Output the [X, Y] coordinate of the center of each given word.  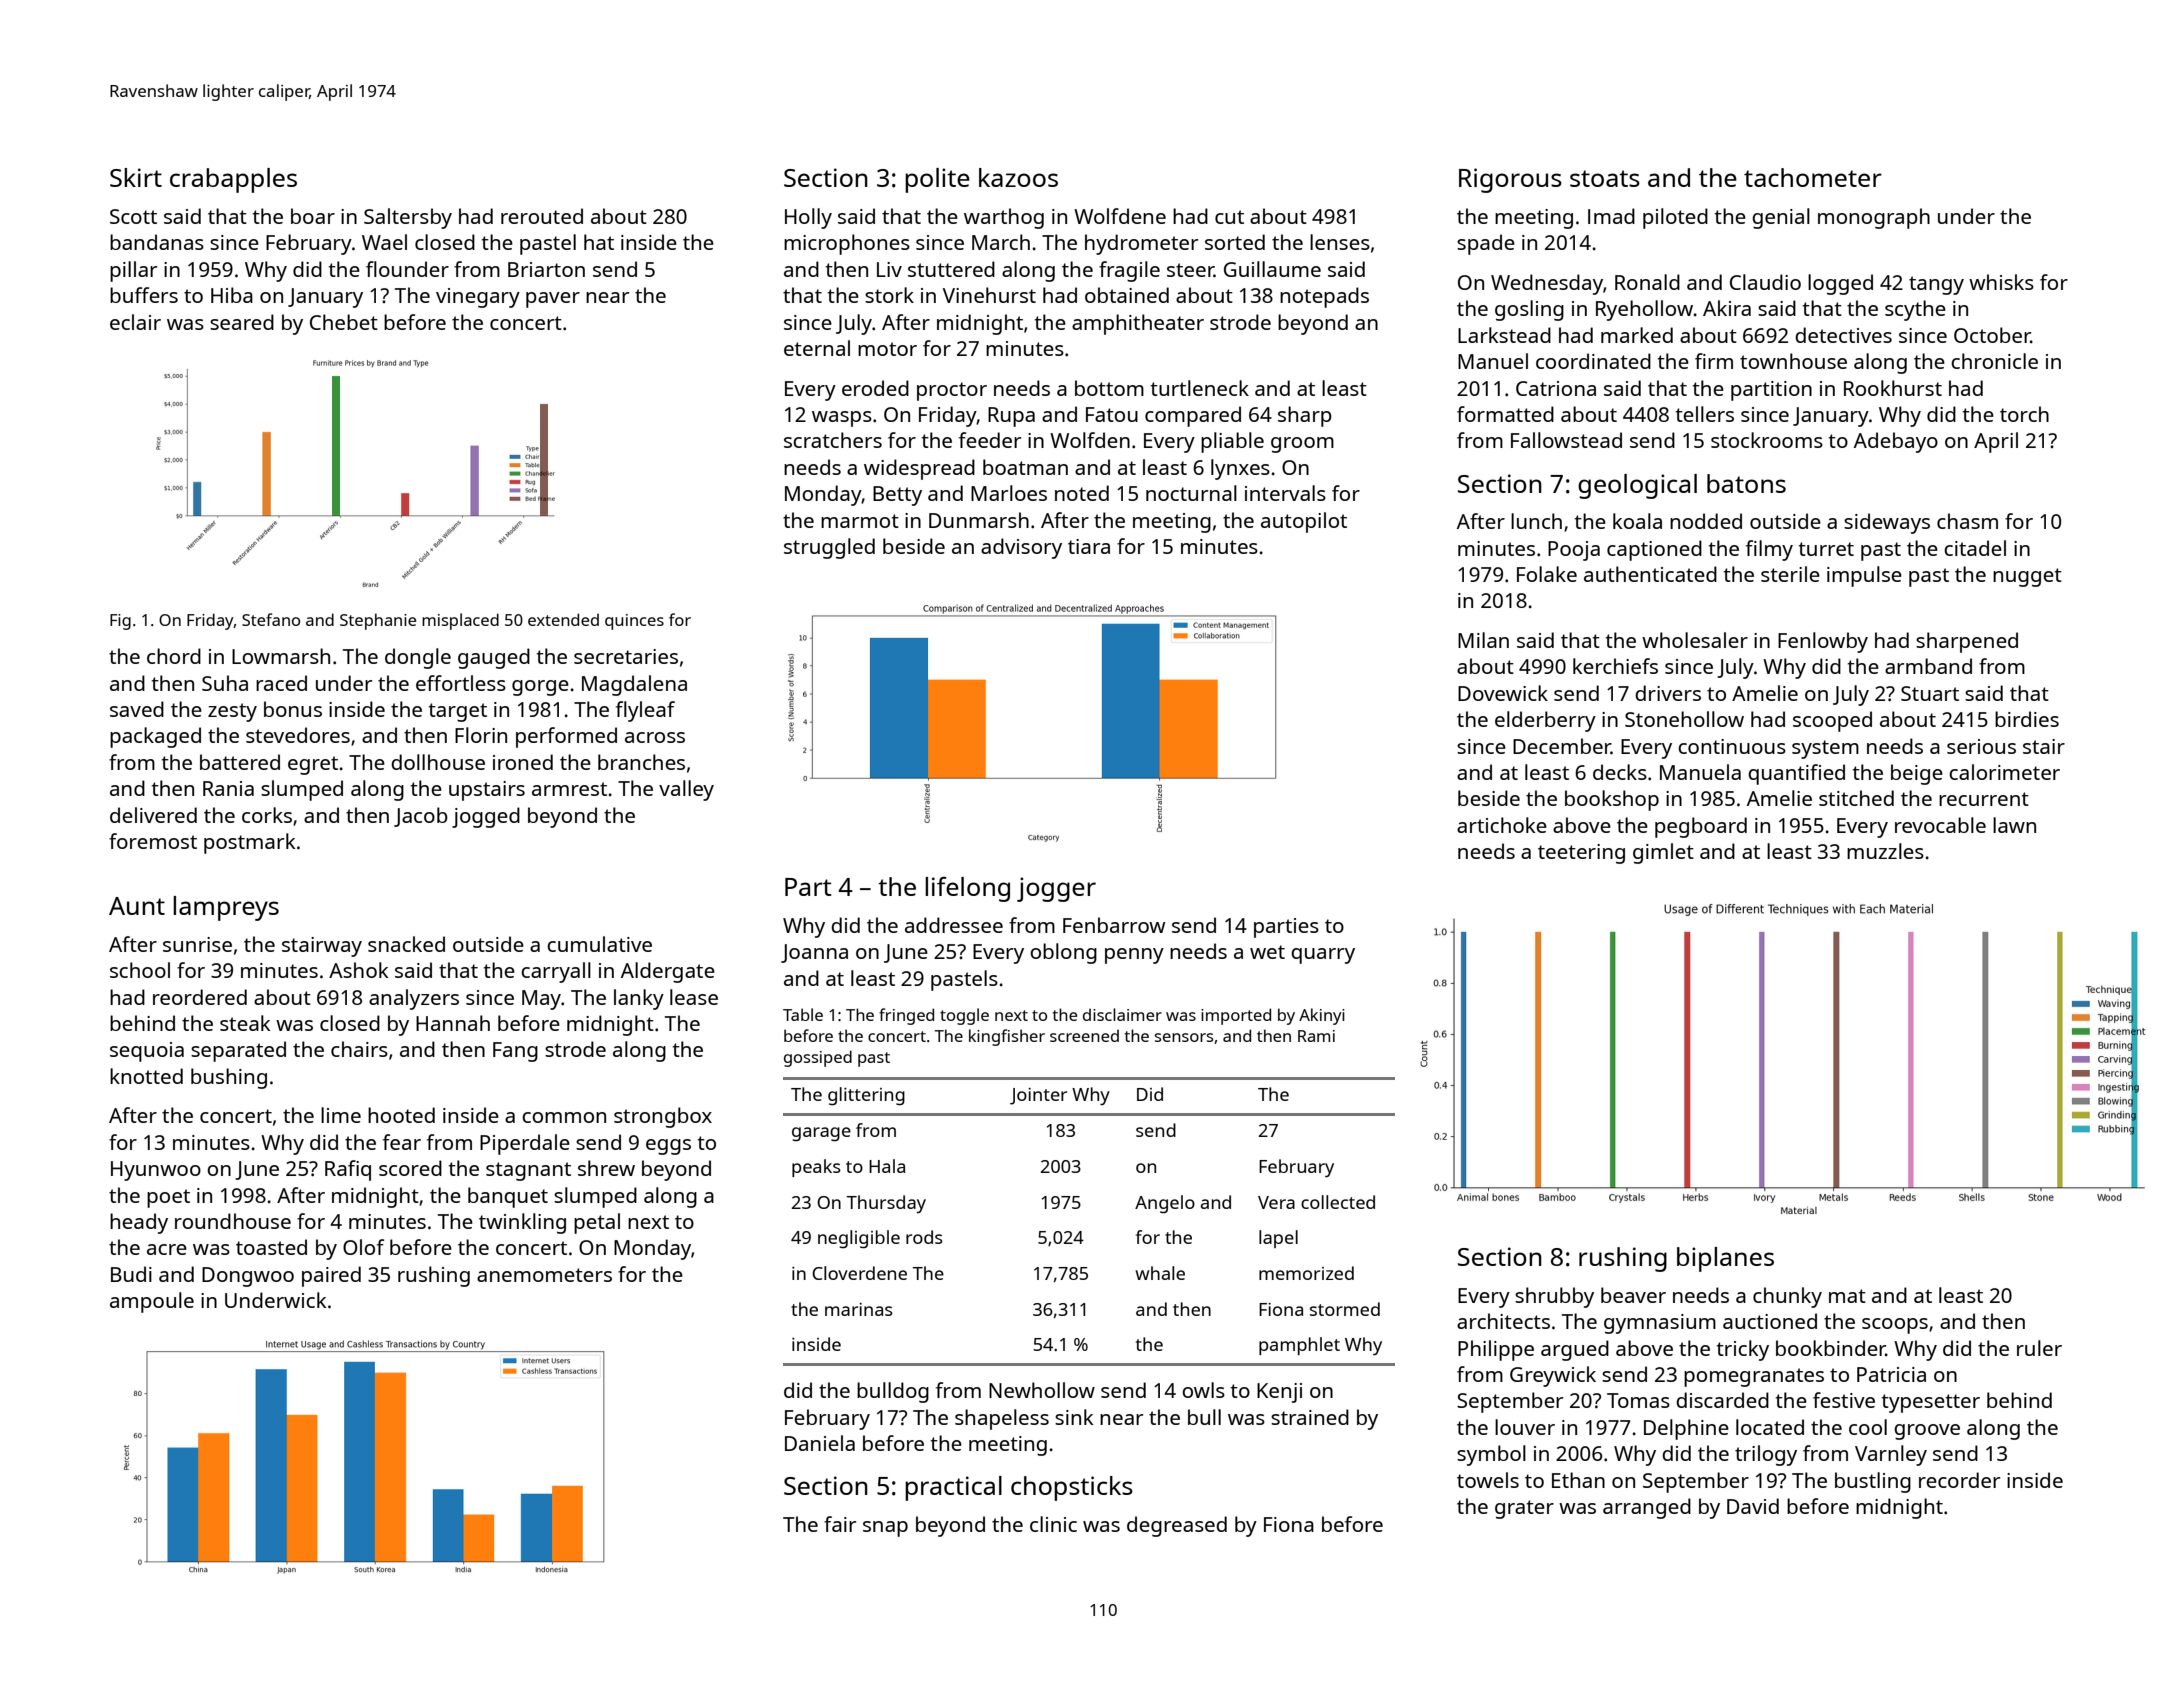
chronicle [1994, 361]
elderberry [1545, 721]
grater [1524, 1509]
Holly [808, 218]
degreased [1177, 1526]
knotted [146, 1076]
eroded [875, 388]
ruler [2039, 1348]
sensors [1184, 1037]
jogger [1056, 889]
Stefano [271, 619]
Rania [228, 788]
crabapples [233, 180]
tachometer [1813, 177]
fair [840, 1524]
